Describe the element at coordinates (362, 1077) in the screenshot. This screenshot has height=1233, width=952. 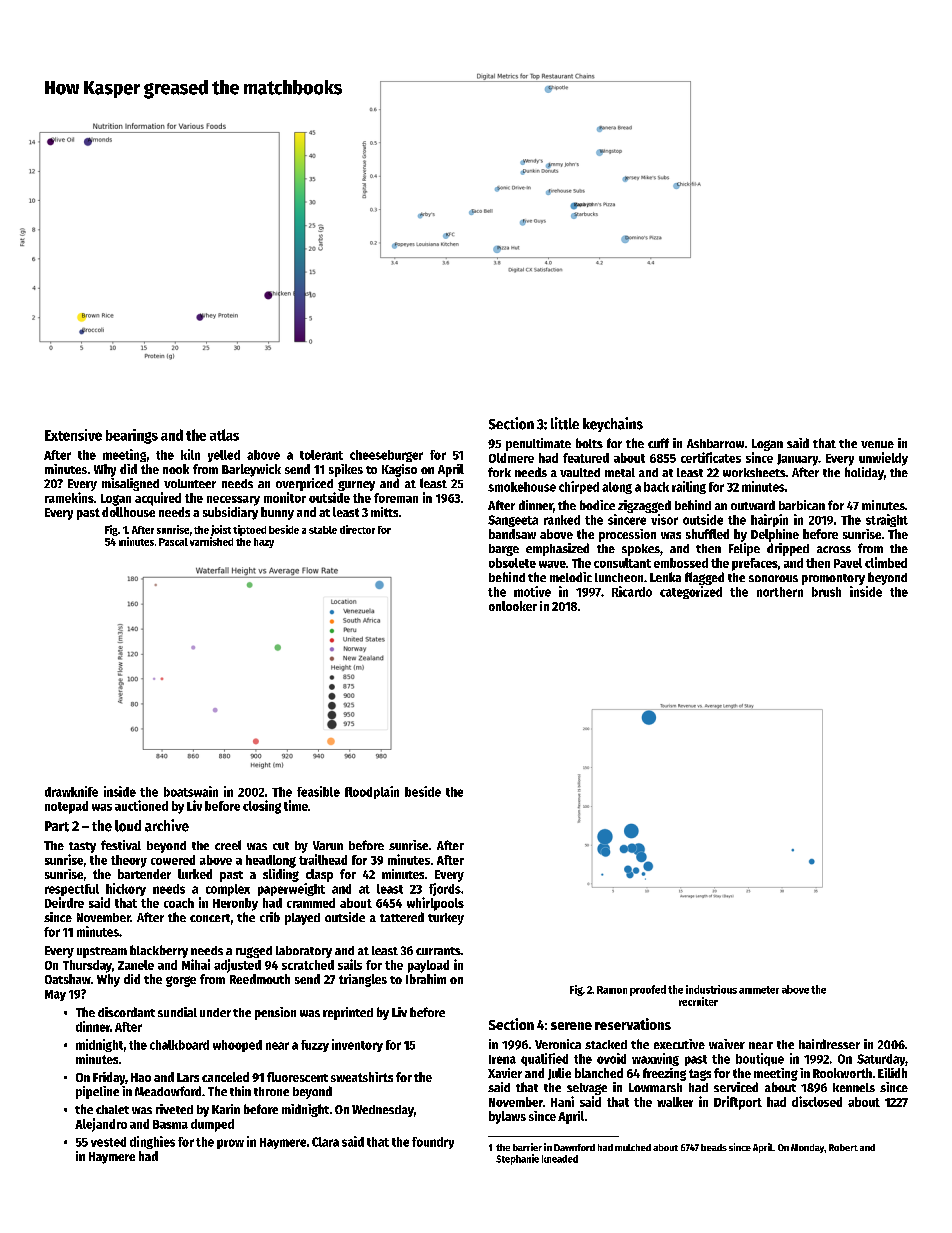
I see `sweatshirts` at that location.
